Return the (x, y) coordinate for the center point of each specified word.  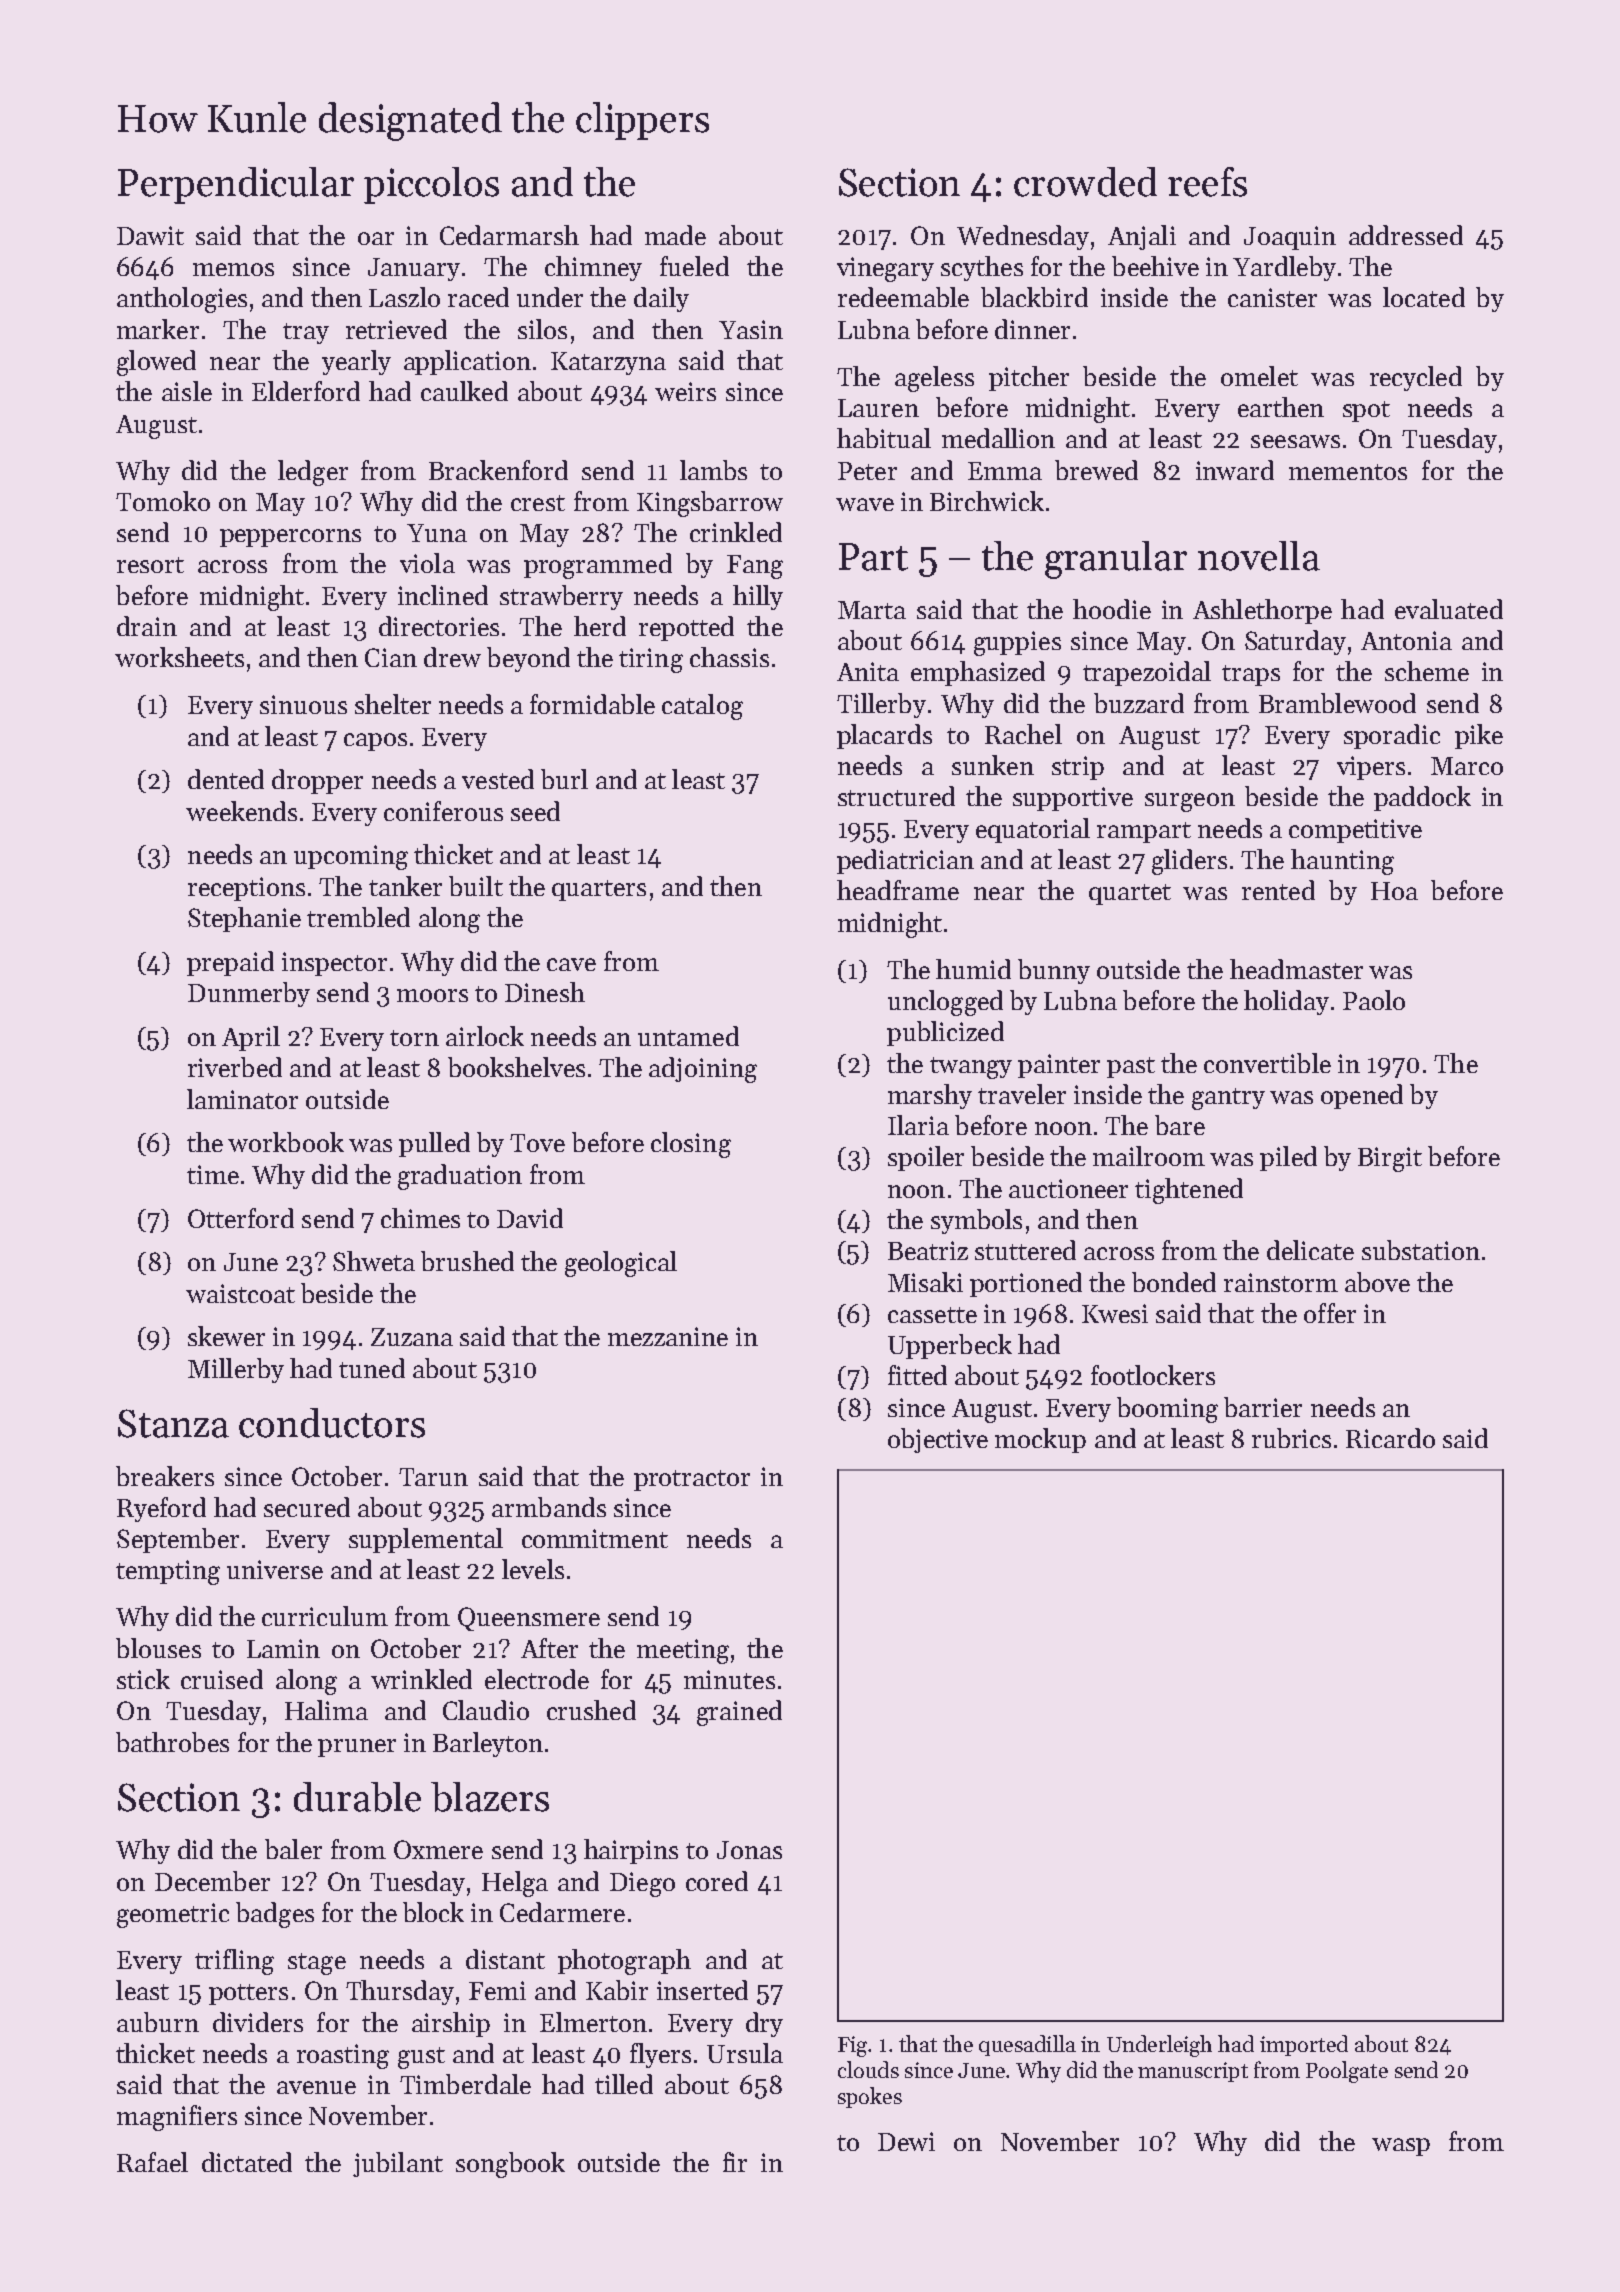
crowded (1085, 182)
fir (735, 2162)
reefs (1207, 182)
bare (1180, 1125)
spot (1366, 411)
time (213, 1174)
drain (147, 626)
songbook (510, 2165)
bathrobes (172, 1742)
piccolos (431, 185)
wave (865, 504)
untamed (688, 1036)
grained (739, 1713)
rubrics (1291, 1438)
